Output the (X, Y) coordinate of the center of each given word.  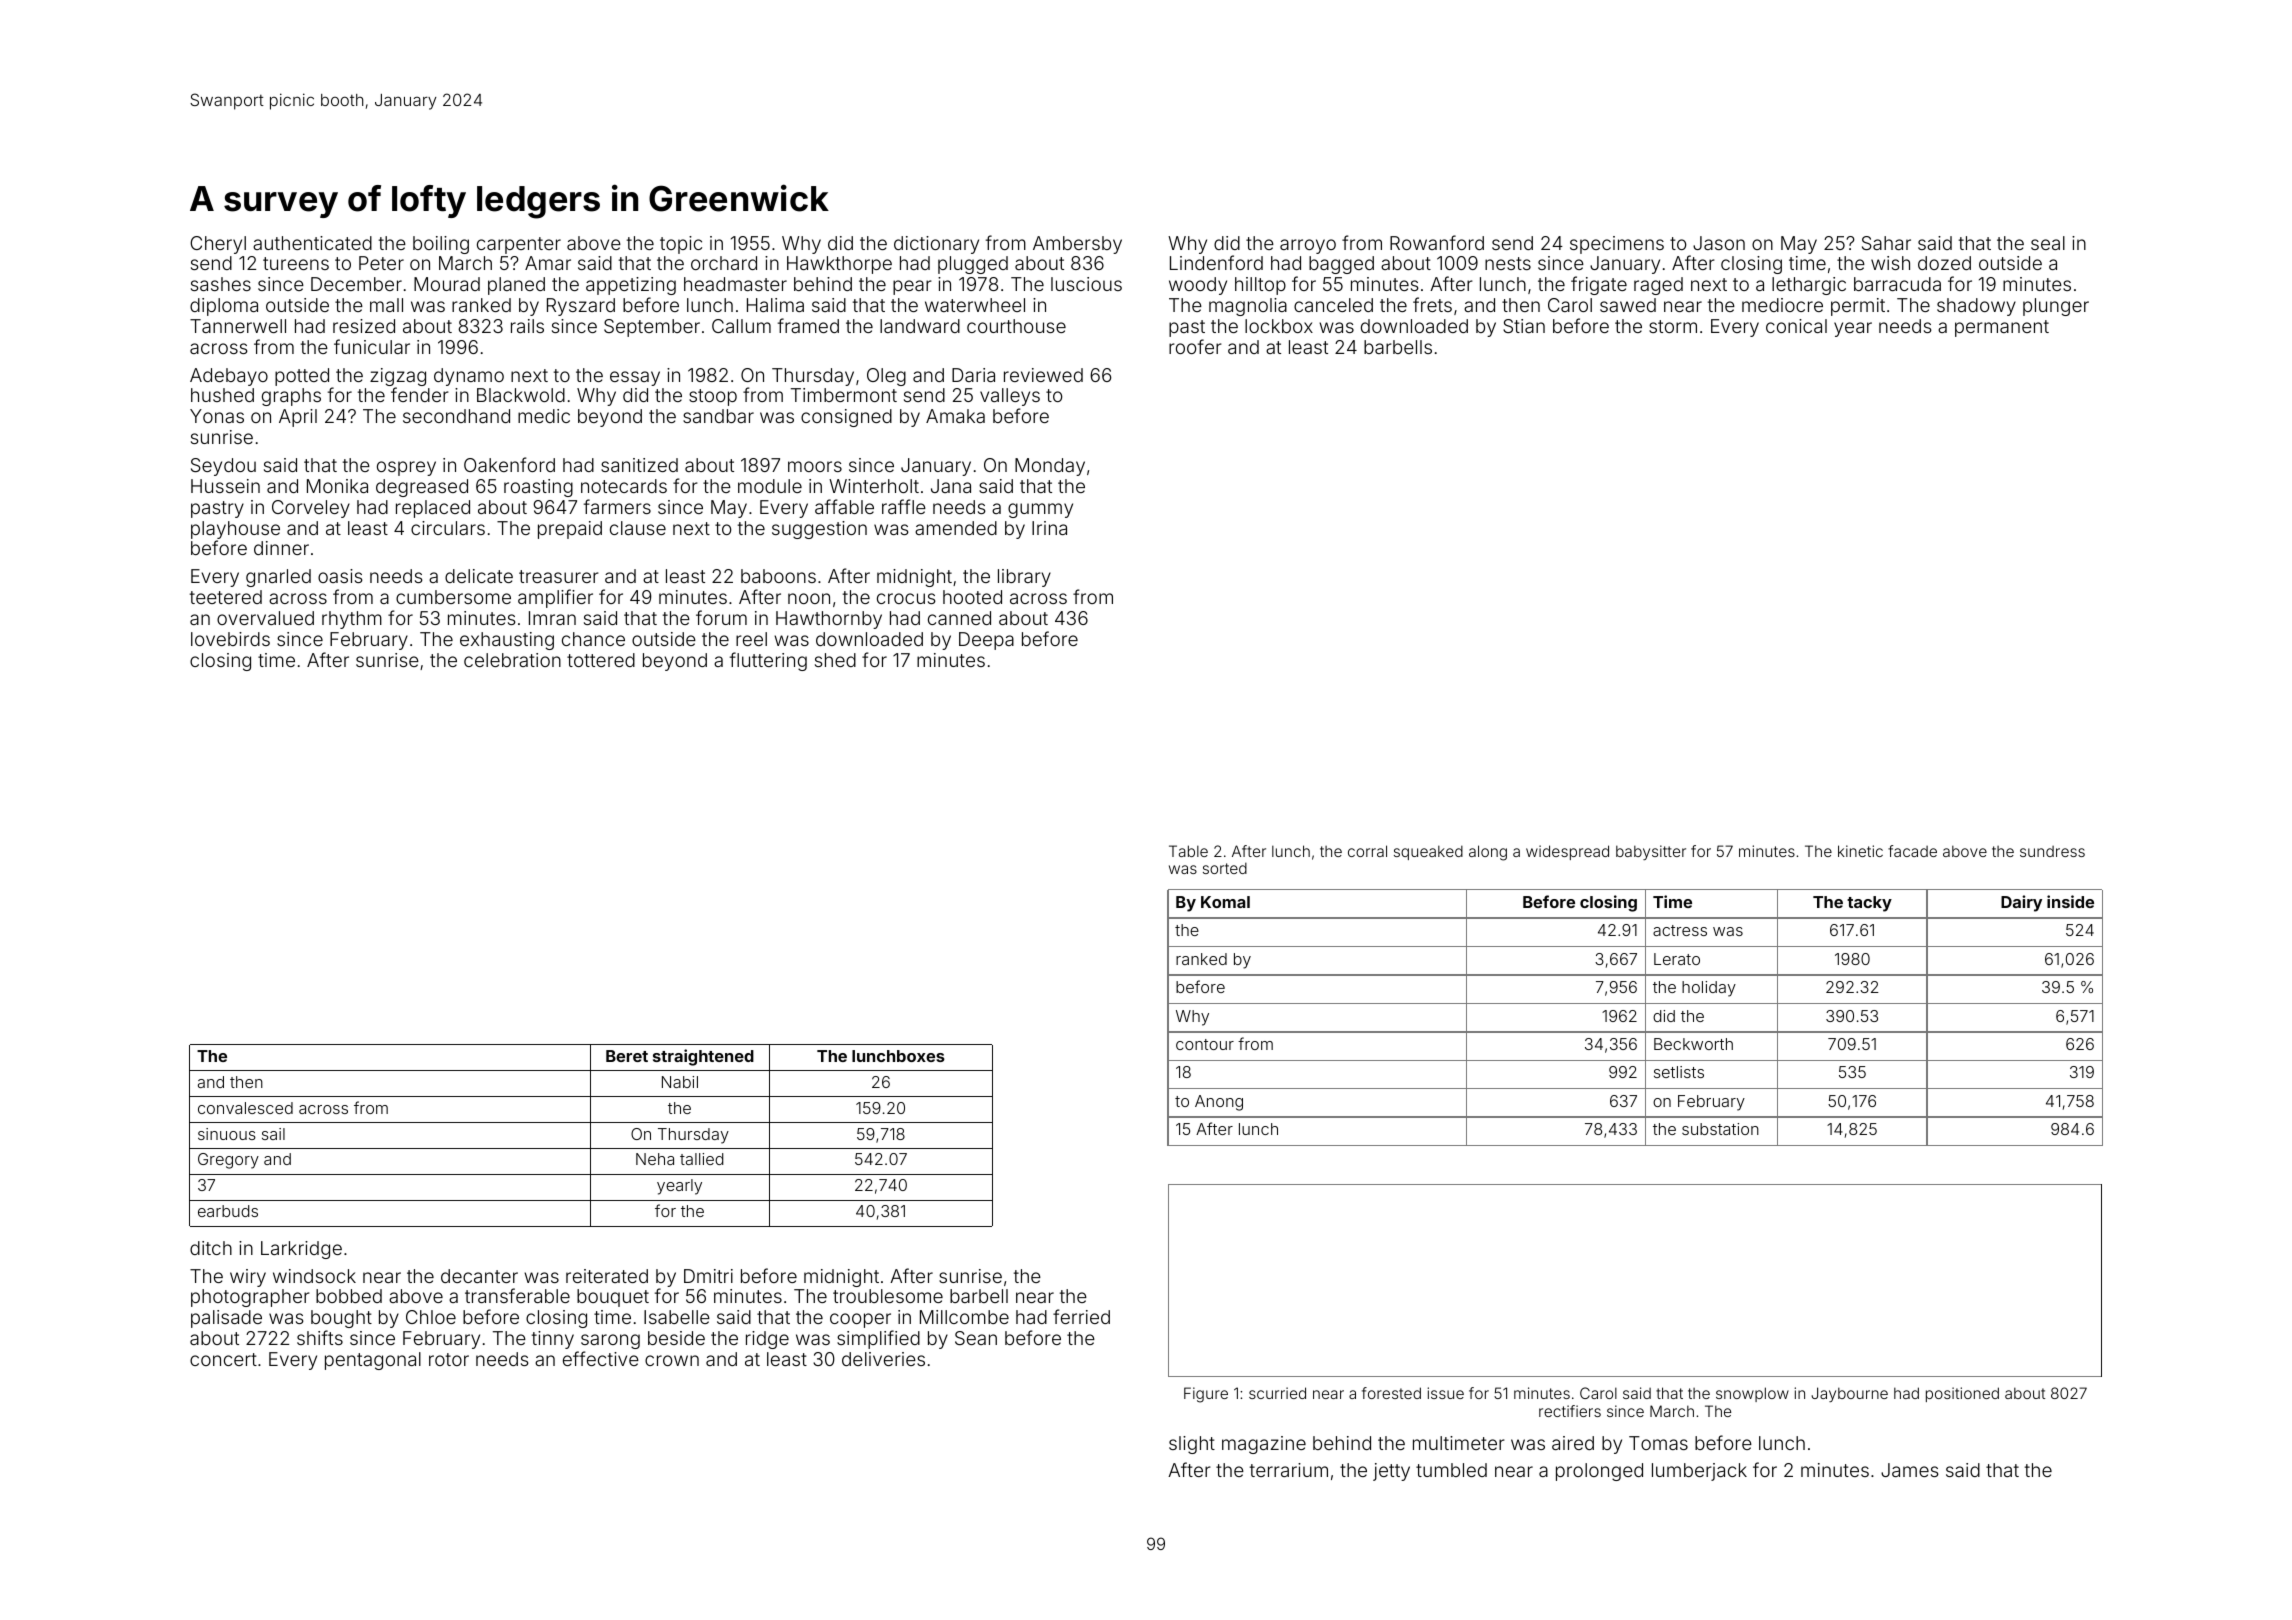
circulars (448, 528)
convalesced (245, 1108)
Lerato (1677, 959)
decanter (479, 1276)
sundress (2052, 851)
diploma (224, 307)
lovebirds (230, 639)
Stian (1524, 326)
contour (1205, 1044)
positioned (1962, 1394)
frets (1432, 304)
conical (1796, 326)
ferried (1081, 1316)
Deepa (986, 641)
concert (223, 1359)
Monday (1050, 467)
